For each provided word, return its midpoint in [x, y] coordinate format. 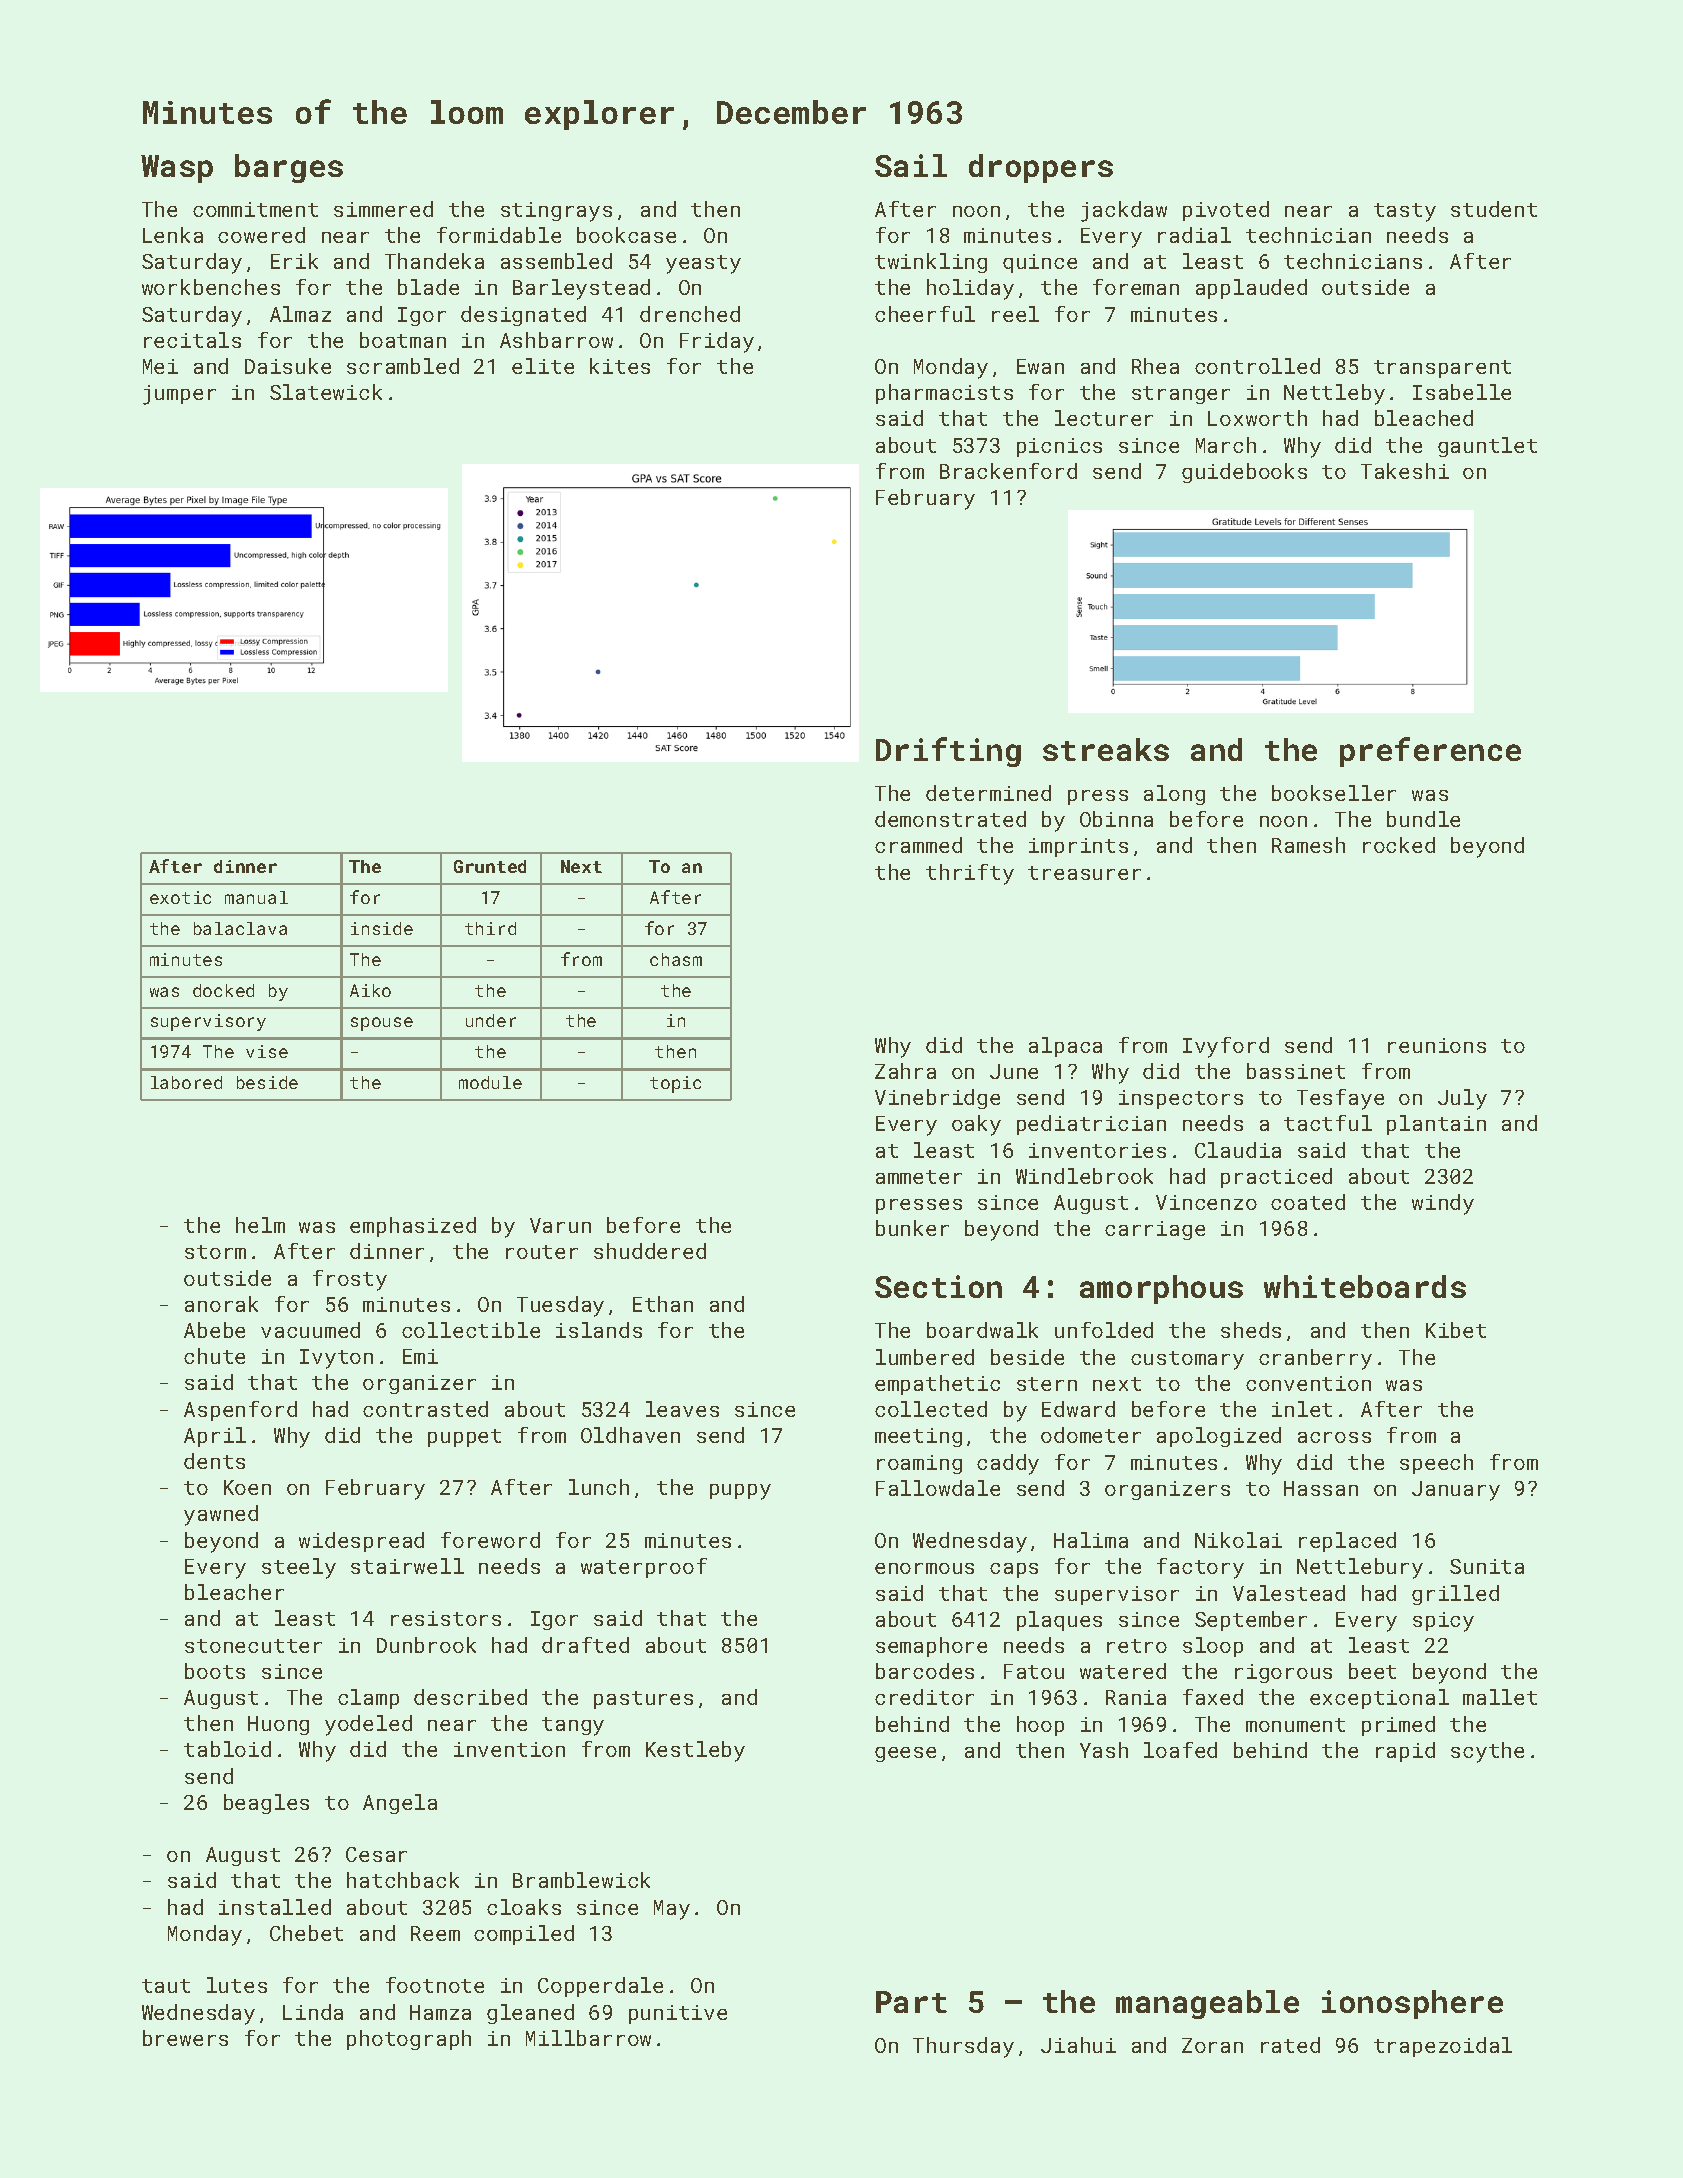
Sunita [1487, 1566]
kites [620, 366]
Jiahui [1078, 2045]
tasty [1405, 212]
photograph [409, 2040]
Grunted [490, 866]
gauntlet [1487, 447]
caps [1014, 1570]
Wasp [177, 169]
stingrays [556, 212]
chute [214, 1356]
